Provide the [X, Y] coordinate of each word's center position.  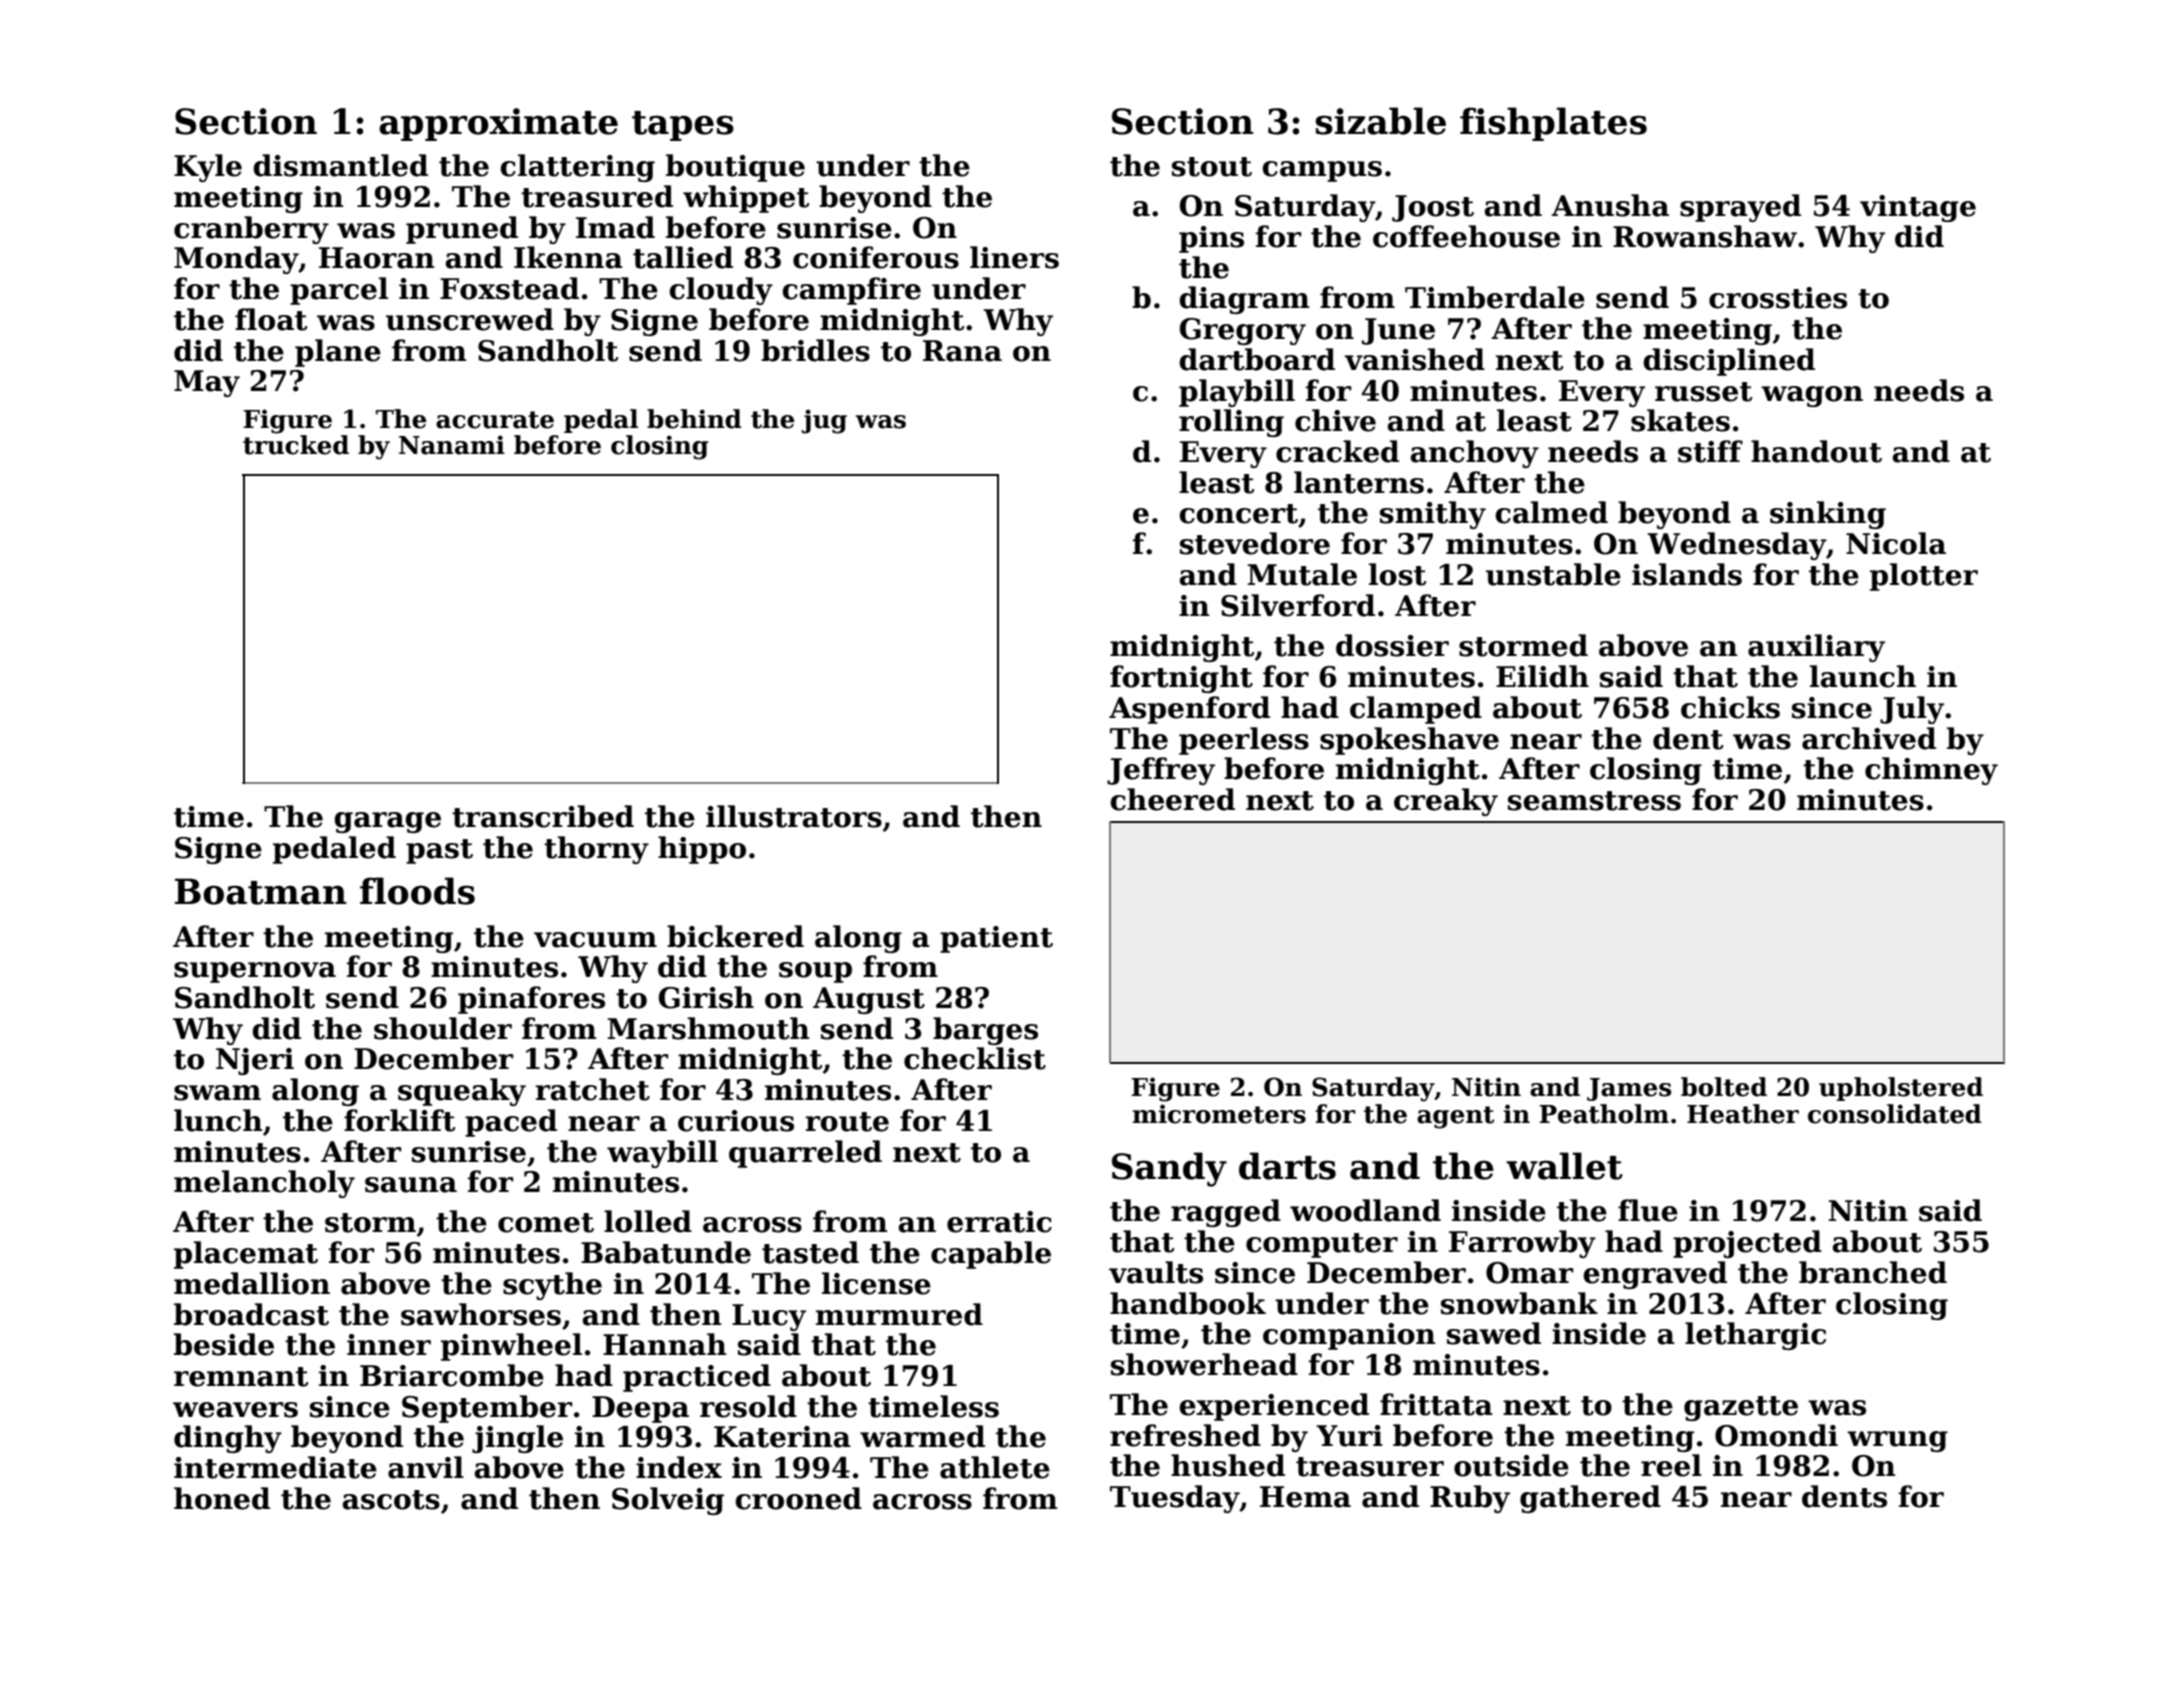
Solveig [668, 1501]
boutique [735, 168]
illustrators [794, 816]
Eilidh [1542, 676]
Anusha [1610, 205]
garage [387, 822]
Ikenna [568, 257]
